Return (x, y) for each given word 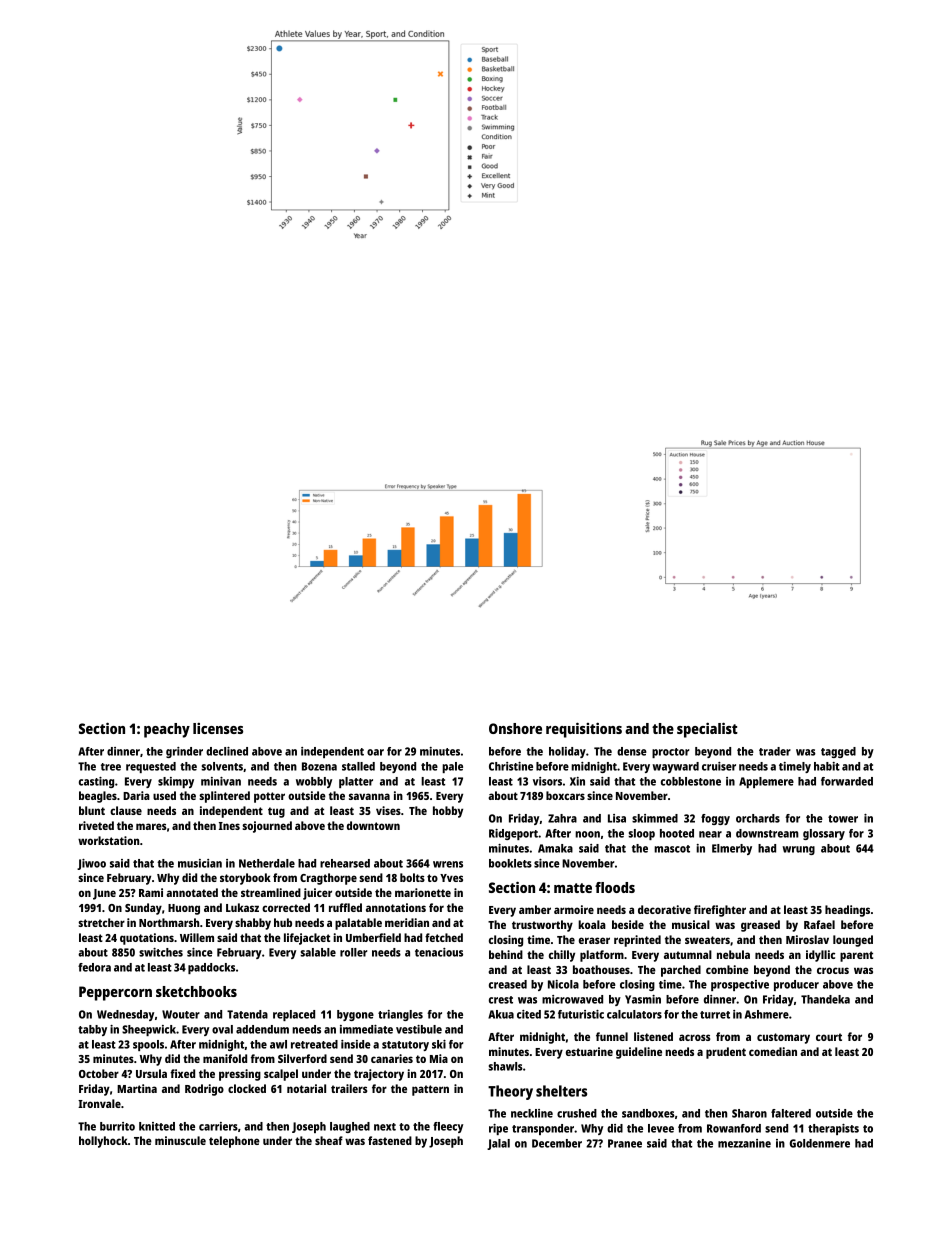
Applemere (766, 782)
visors (547, 781)
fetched (444, 937)
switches (161, 952)
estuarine (589, 1051)
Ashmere (767, 1014)
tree (111, 767)
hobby (448, 812)
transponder (543, 1129)
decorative (664, 909)
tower (843, 819)
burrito (117, 1126)
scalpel (281, 1075)
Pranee (625, 1143)
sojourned (267, 827)
